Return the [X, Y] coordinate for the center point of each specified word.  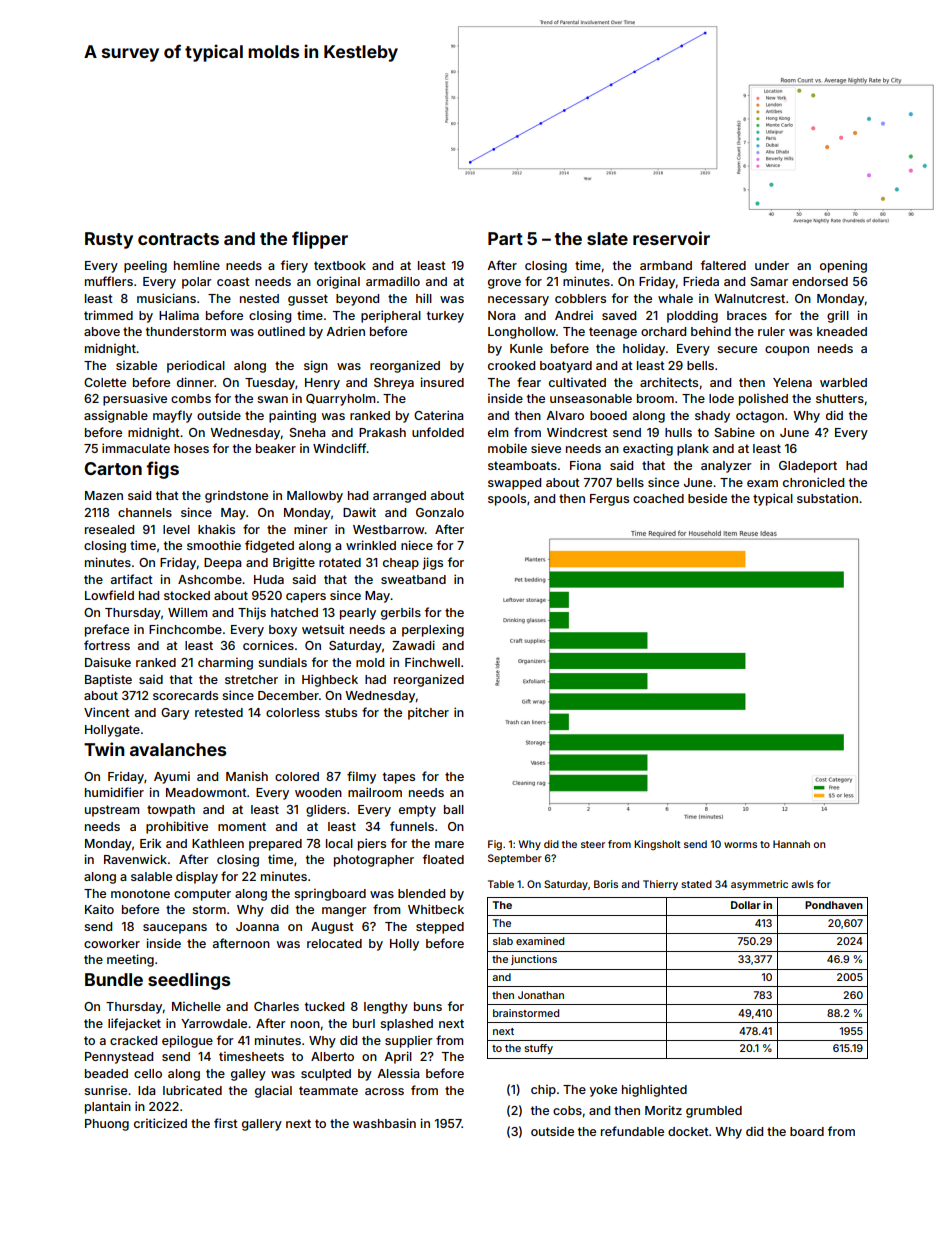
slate [607, 238]
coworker [112, 943]
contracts [178, 239]
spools [507, 500]
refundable [632, 1131]
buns [428, 1006]
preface [107, 630]
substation [827, 498]
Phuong [107, 1125]
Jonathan [541, 995]
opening [843, 266]
